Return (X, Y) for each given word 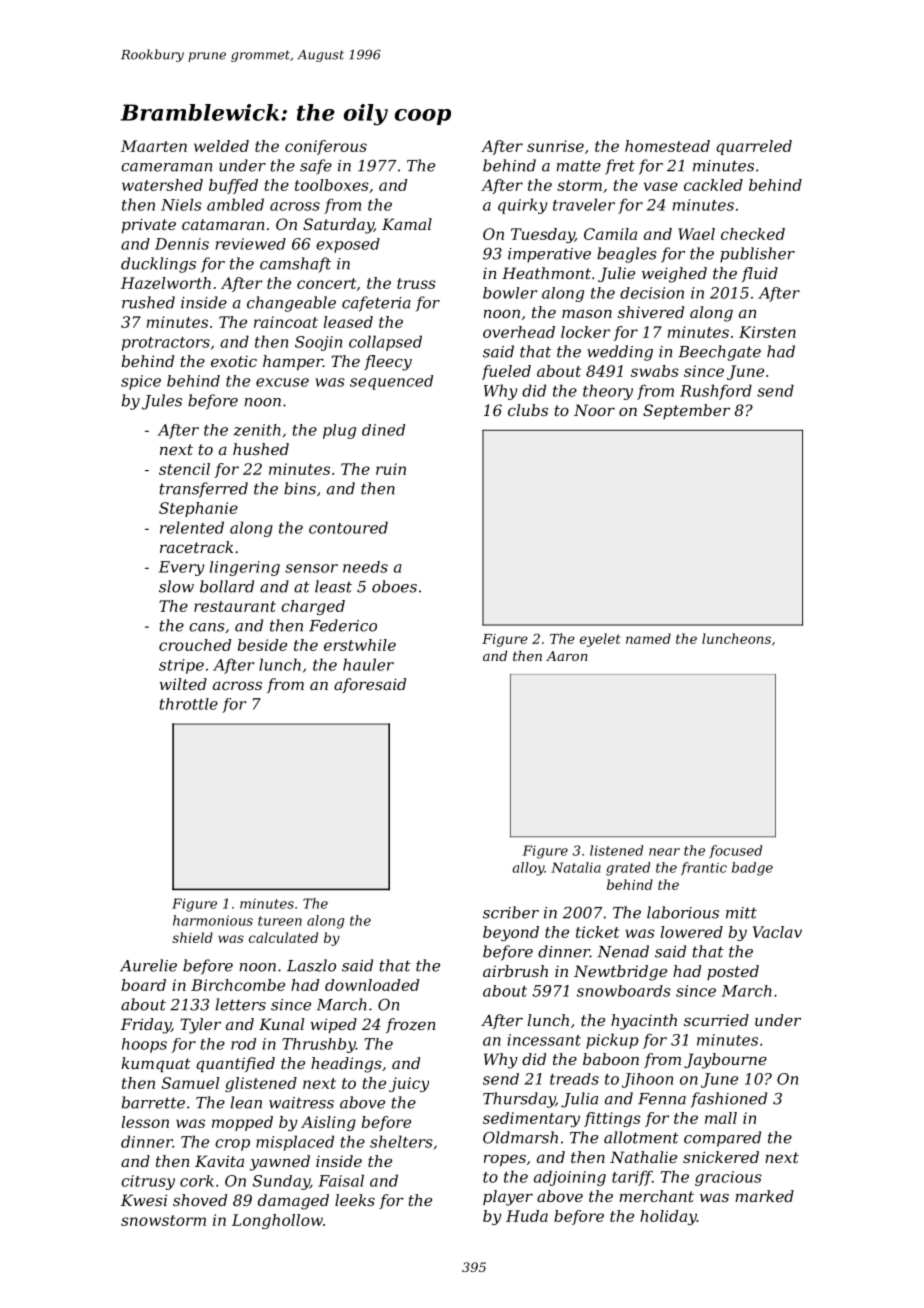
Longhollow (277, 1221)
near (664, 852)
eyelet (600, 640)
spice (141, 382)
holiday (668, 1217)
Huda (527, 1216)
